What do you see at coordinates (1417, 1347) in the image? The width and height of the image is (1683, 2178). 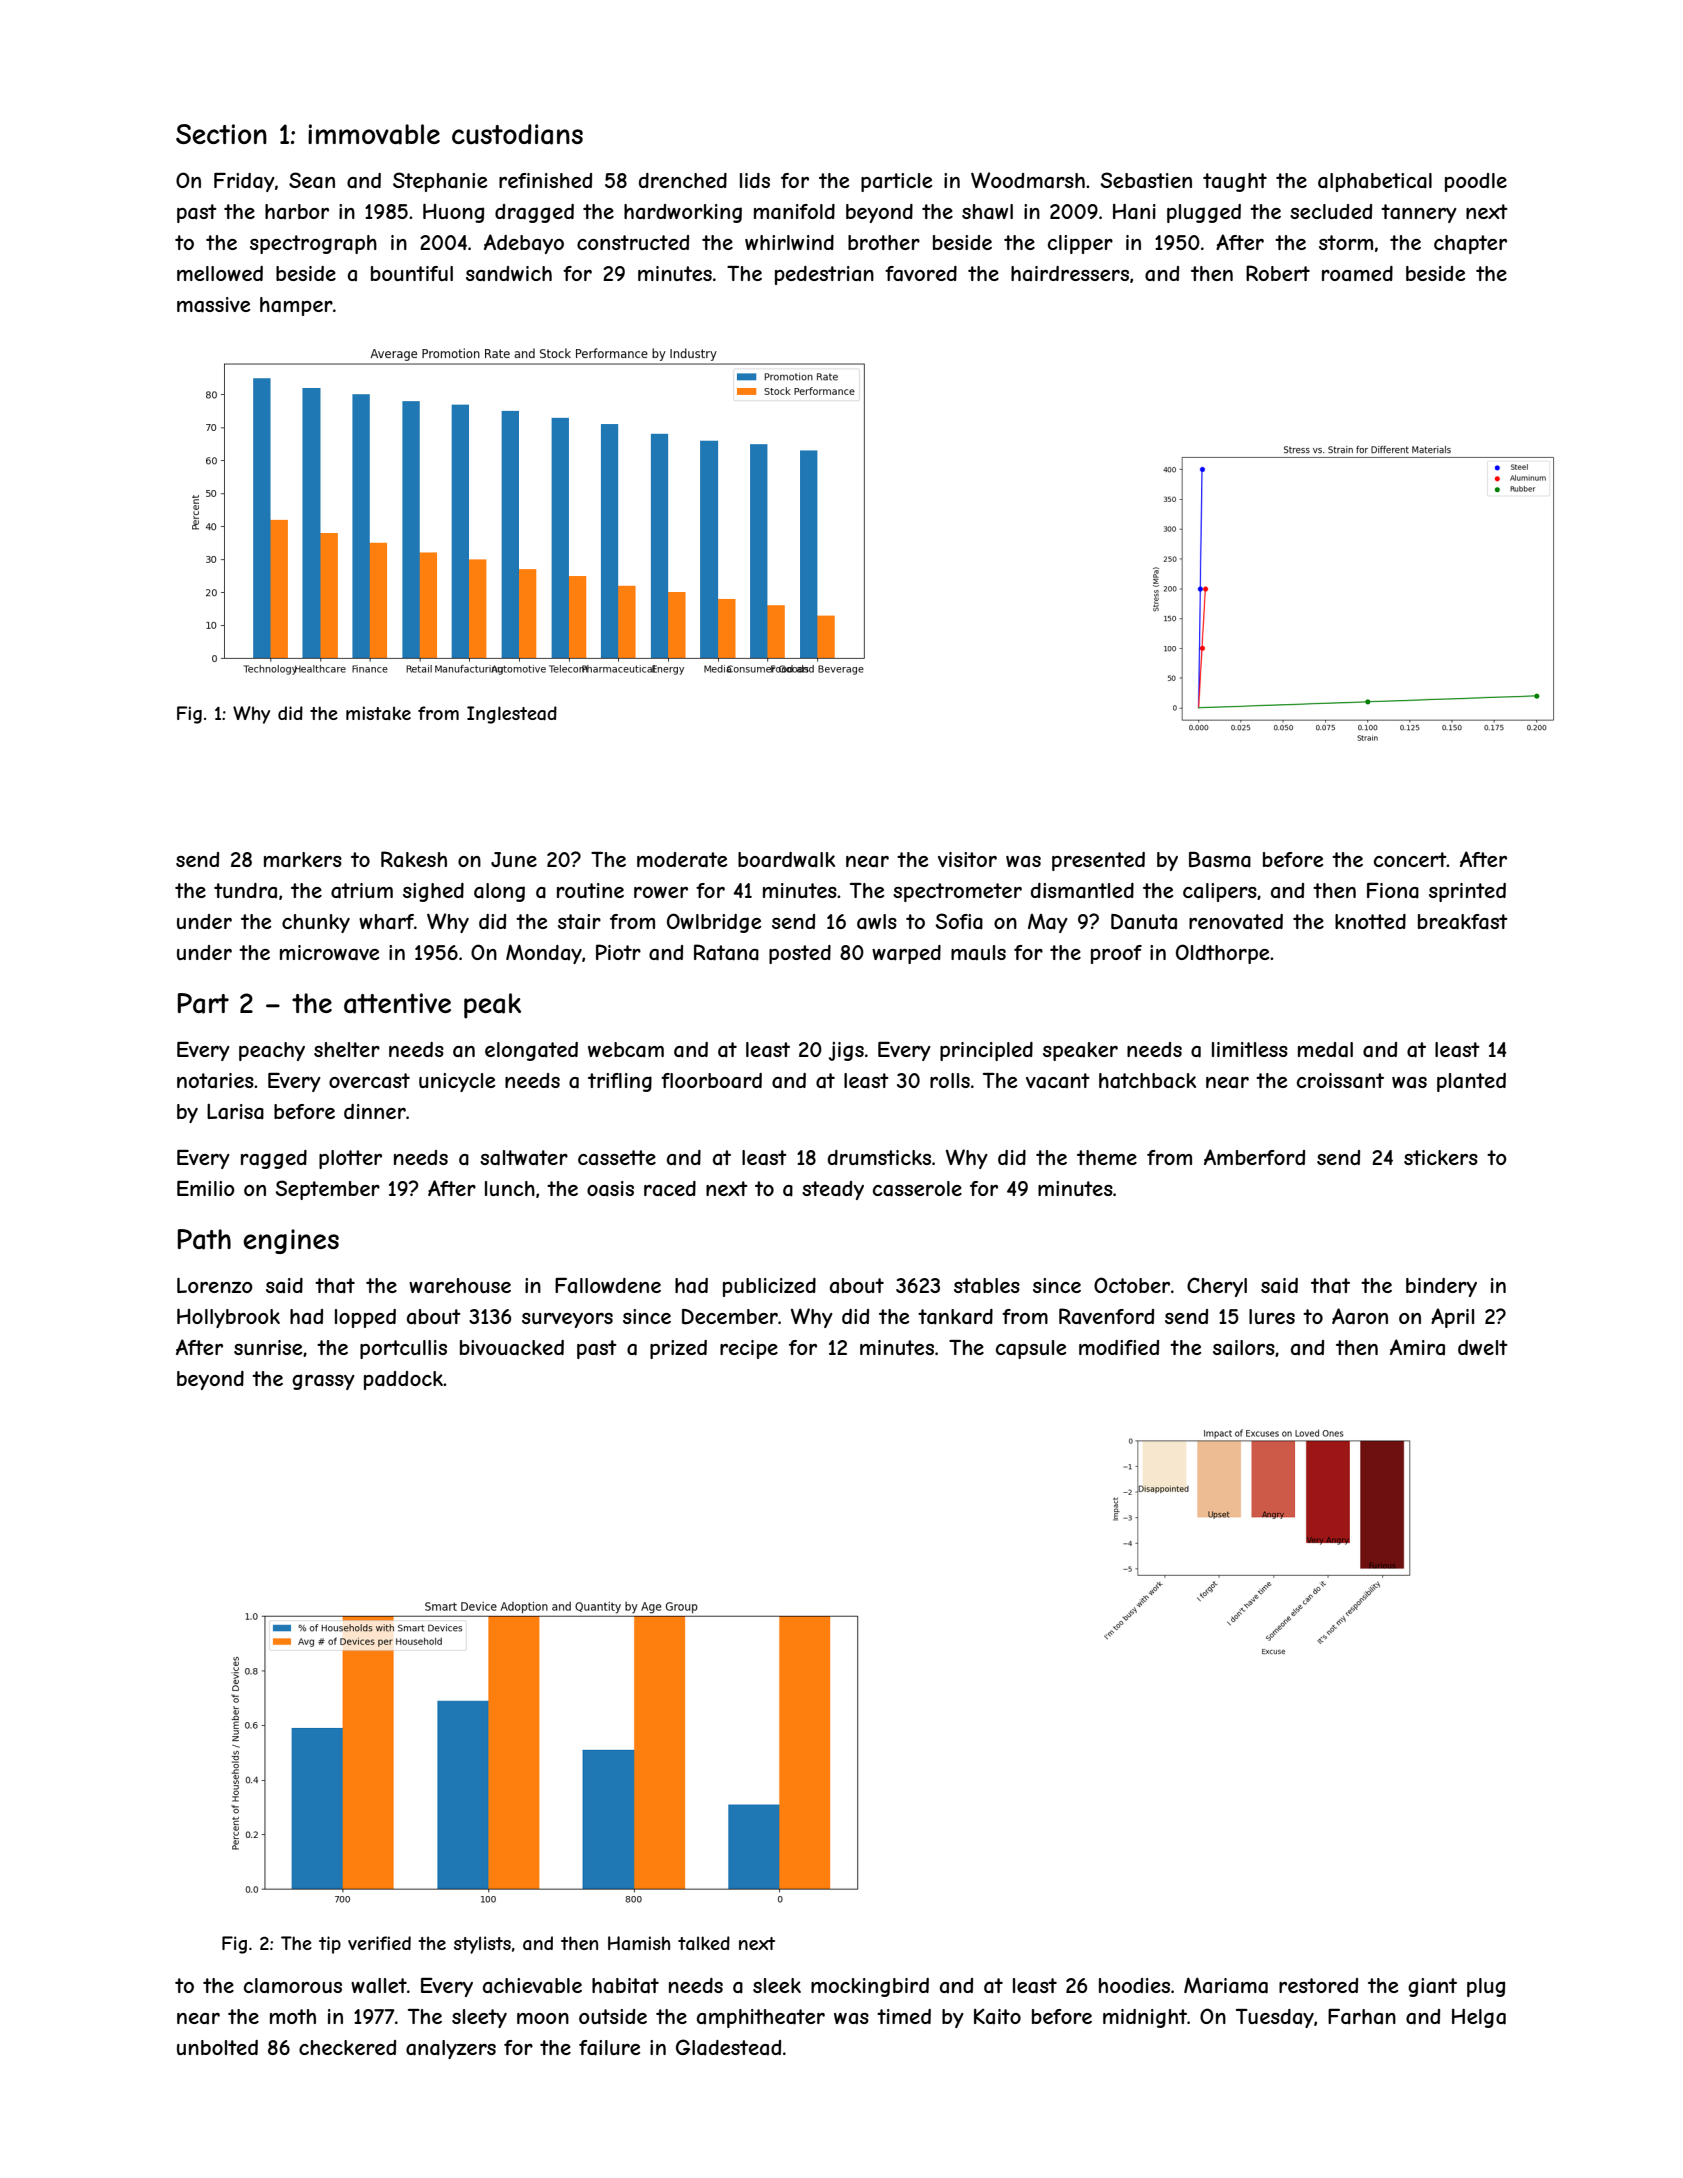 I see `Amira` at bounding box center [1417, 1347].
